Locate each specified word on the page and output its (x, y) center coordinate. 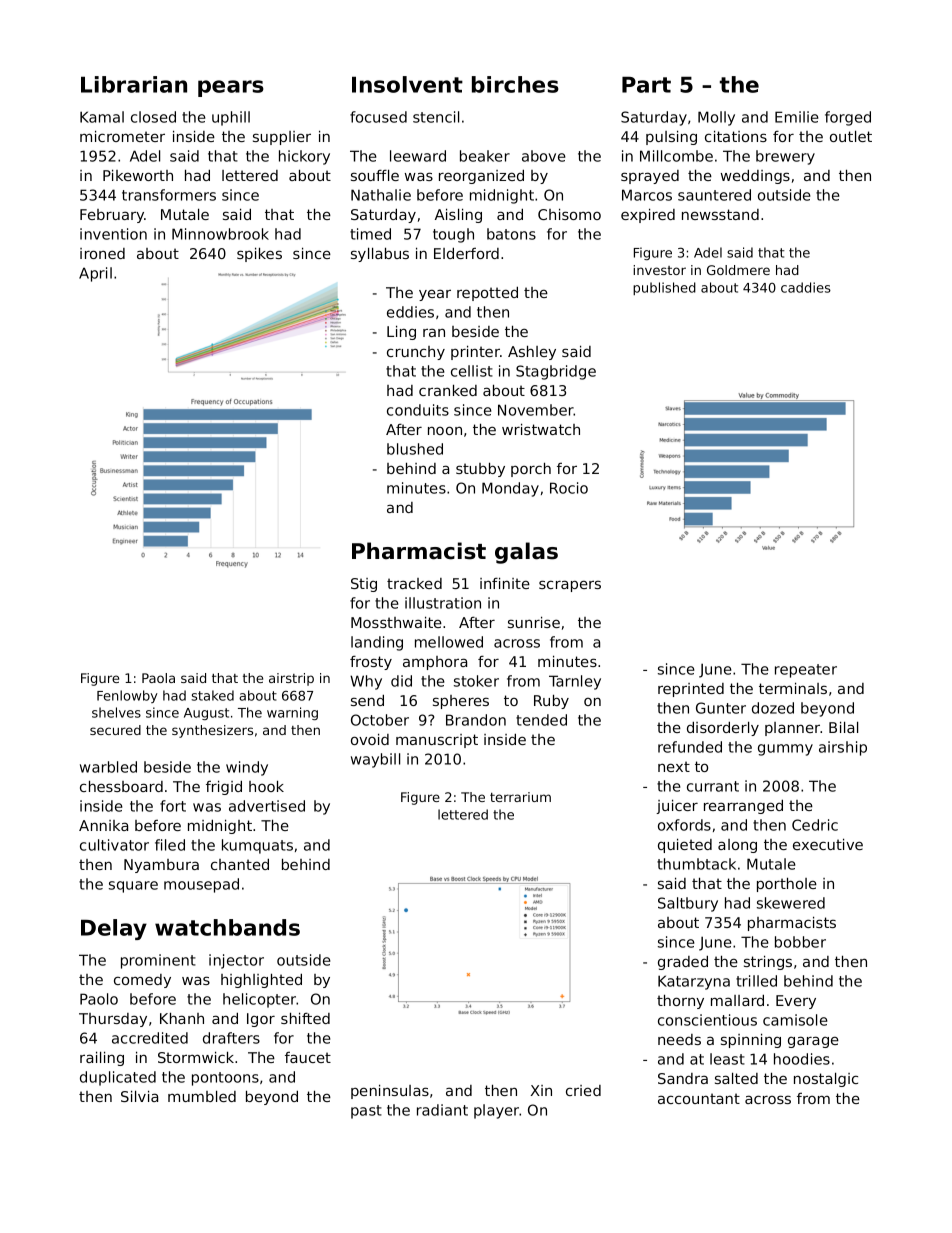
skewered (791, 903)
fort (173, 806)
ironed (102, 253)
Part (646, 85)
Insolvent (407, 84)
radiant (442, 1110)
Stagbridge (556, 372)
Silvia (139, 1096)
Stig (364, 585)
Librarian (134, 84)
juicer (677, 807)
